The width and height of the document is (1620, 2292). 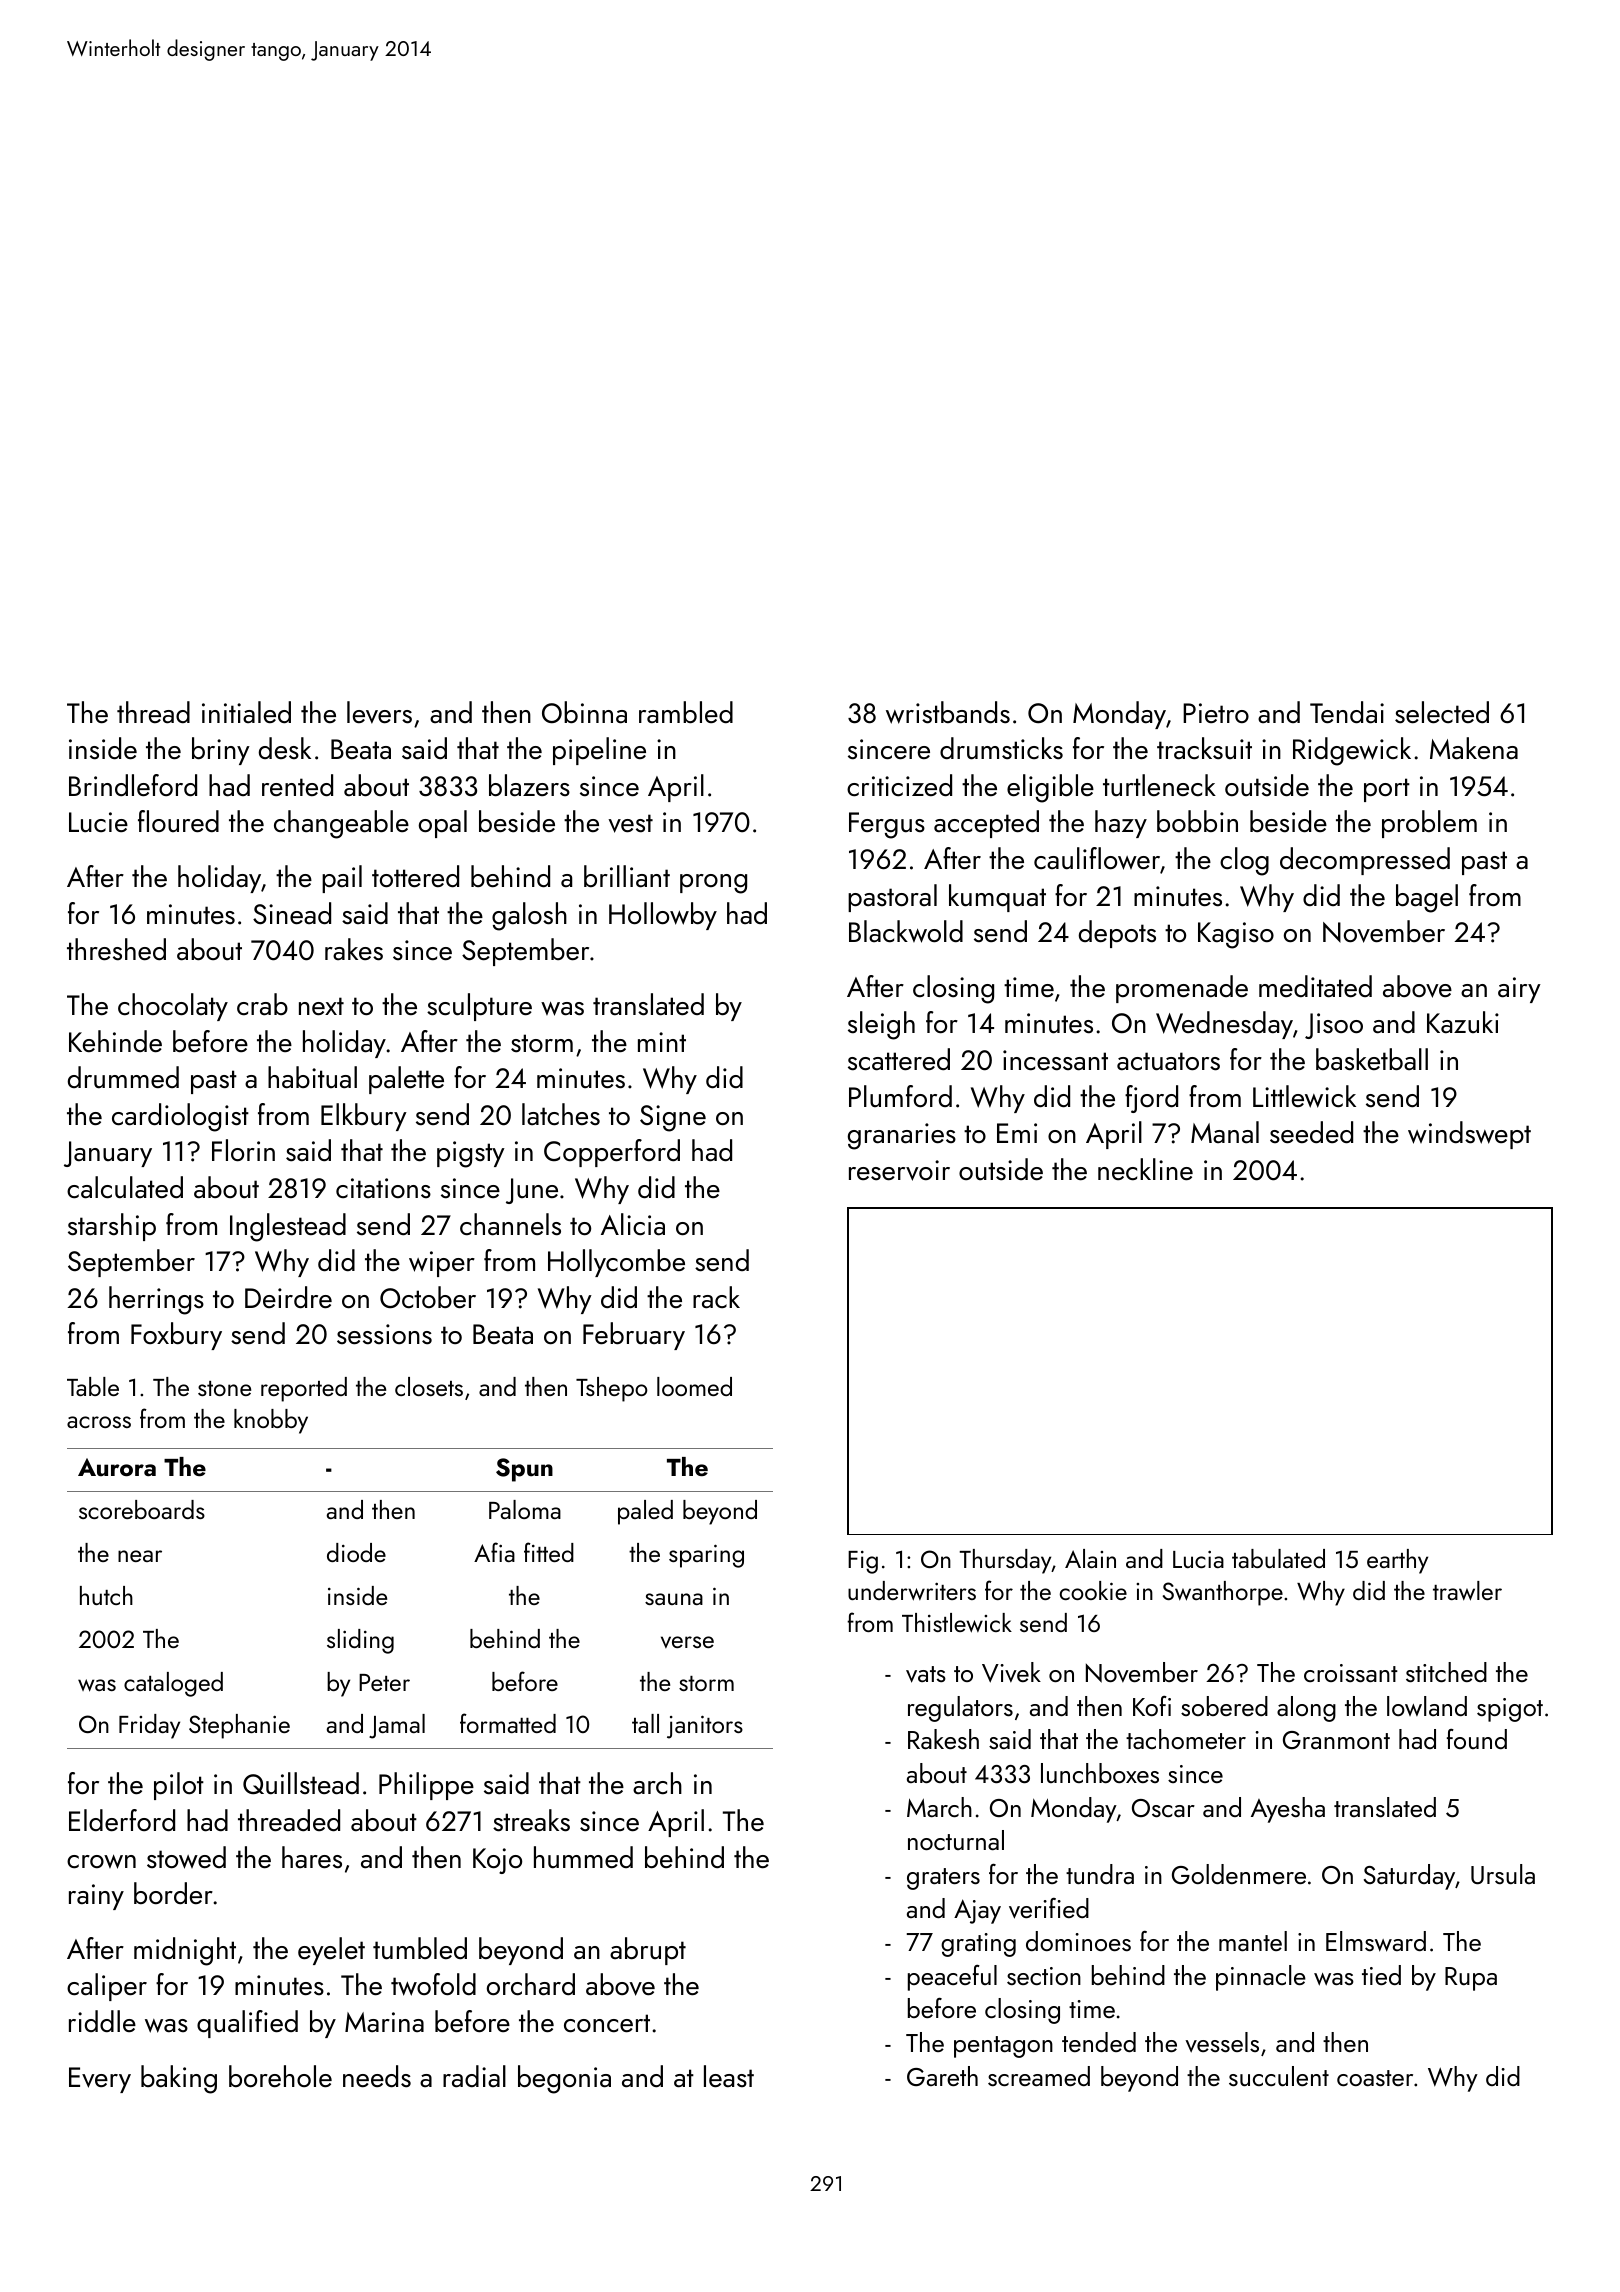 What do you see at coordinates (1519, 990) in the document?
I see `airy` at bounding box center [1519, 990].
